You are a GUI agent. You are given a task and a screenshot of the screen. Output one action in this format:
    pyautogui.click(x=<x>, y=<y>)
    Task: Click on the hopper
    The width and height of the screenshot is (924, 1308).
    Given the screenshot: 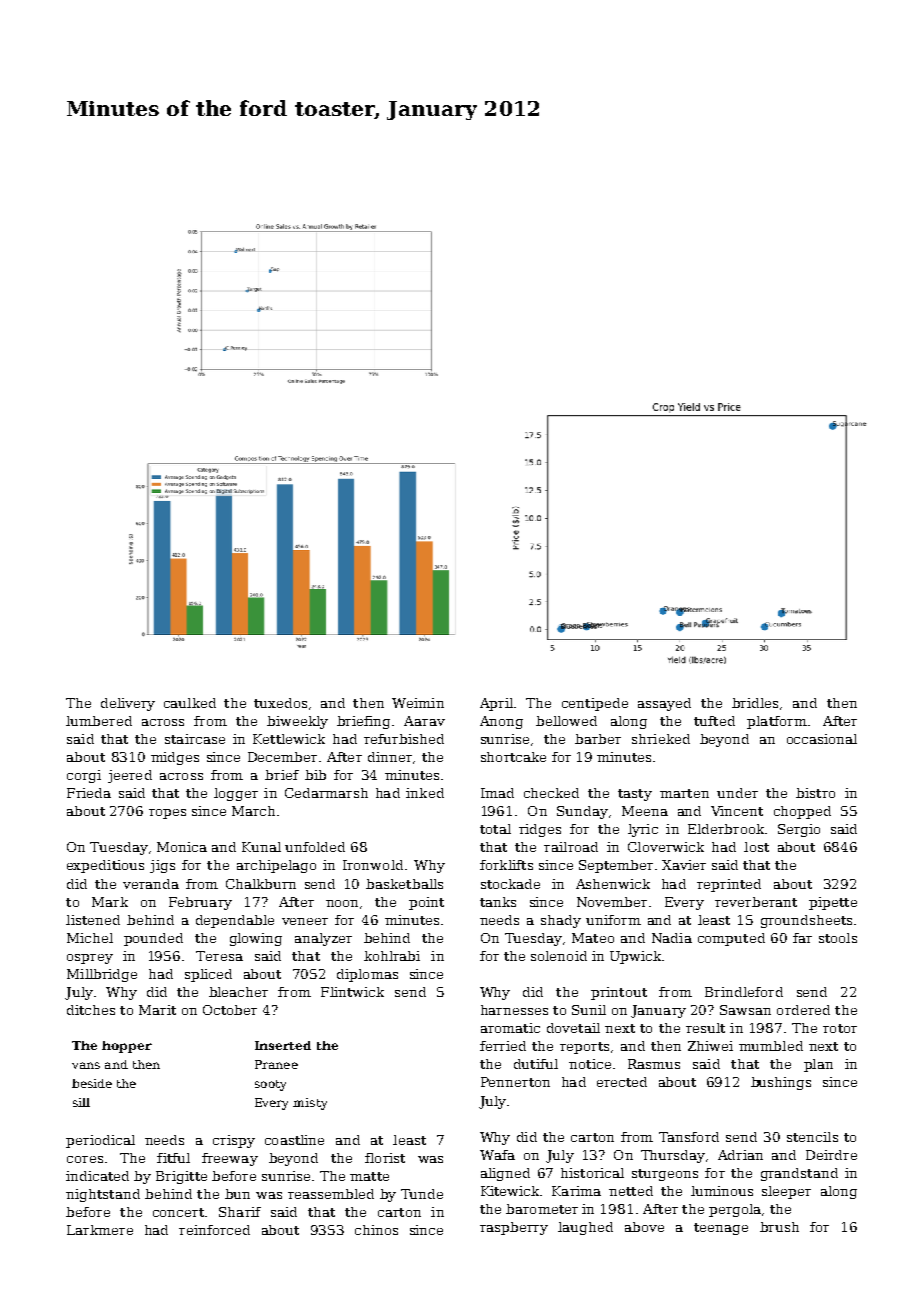 What is the action you would take?
    pyautogui.click(x=127, y=1047)
